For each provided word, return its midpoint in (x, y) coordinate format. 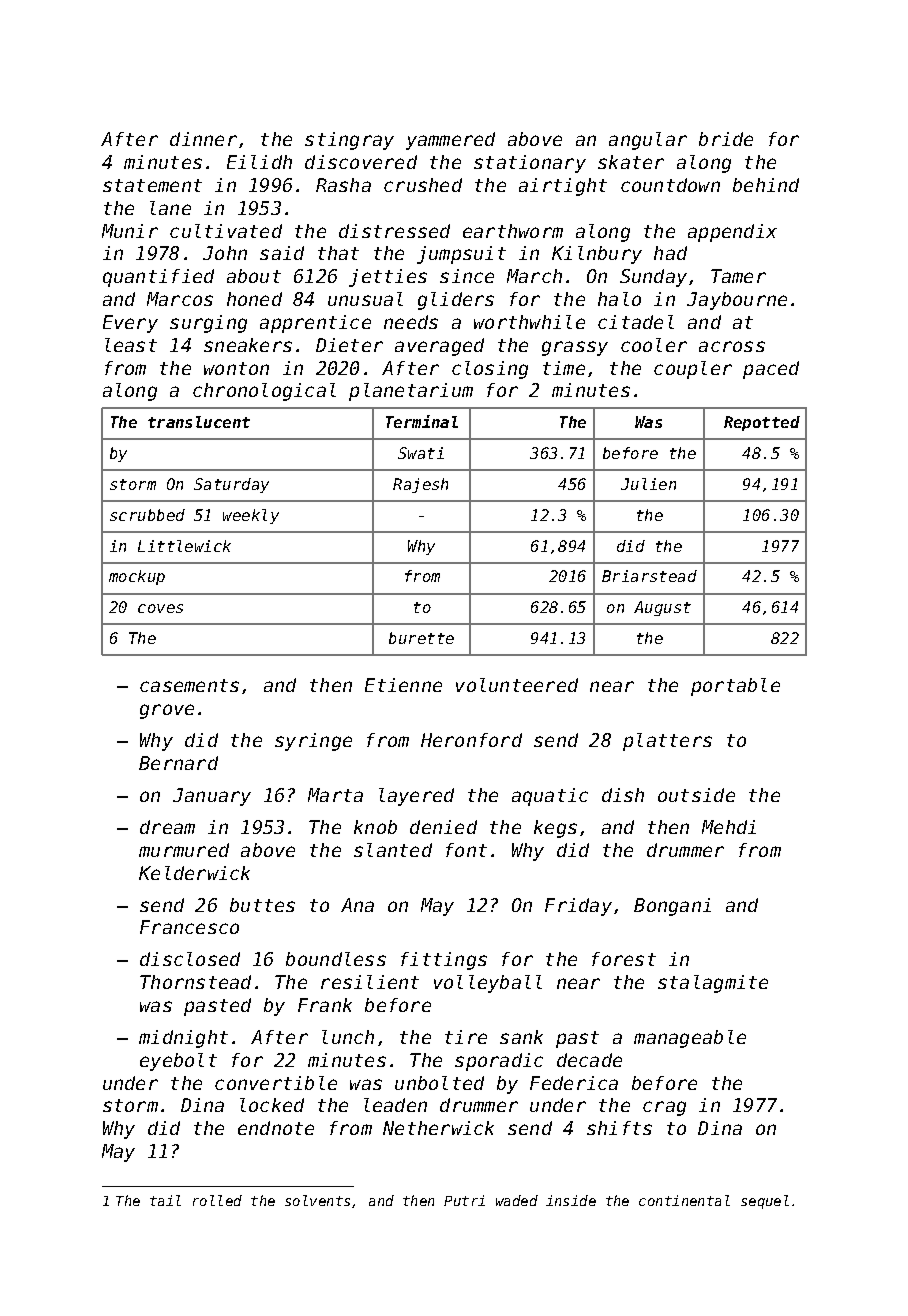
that (338, 253)
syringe (313, 742)
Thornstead (195, 982)
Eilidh (259, 162)
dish (623, 795)
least (131, 345)
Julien (648, 484)
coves (160, 608)
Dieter (349, 345)
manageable (690, 1039)
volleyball (488, 984)
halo (619, 299)
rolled (217, 1200)
